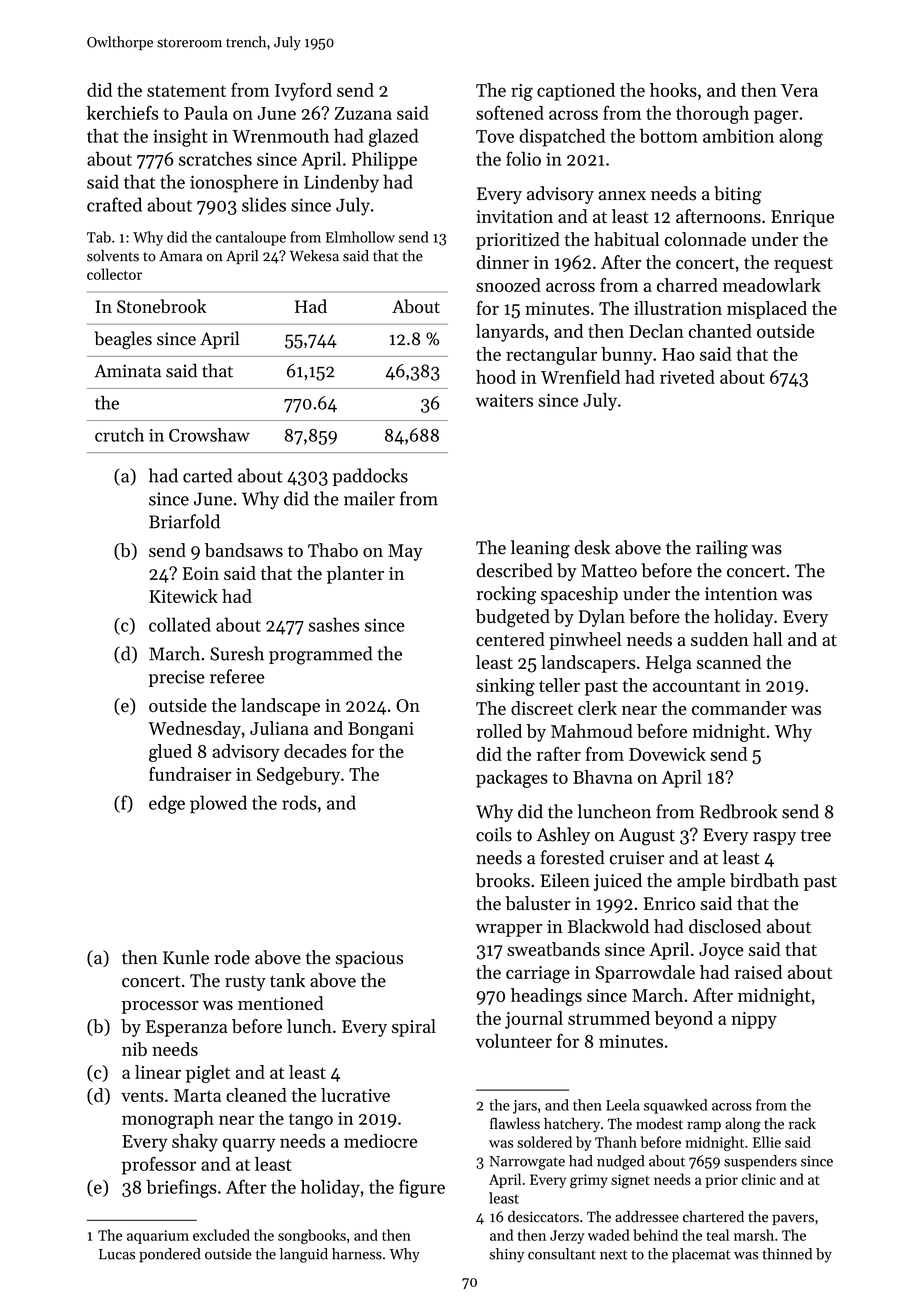 Image resolution: width=924 pixels, height=1314 pixels. Describe the element at coordinates (510, 639) in the document. I see `centered` at that location.
